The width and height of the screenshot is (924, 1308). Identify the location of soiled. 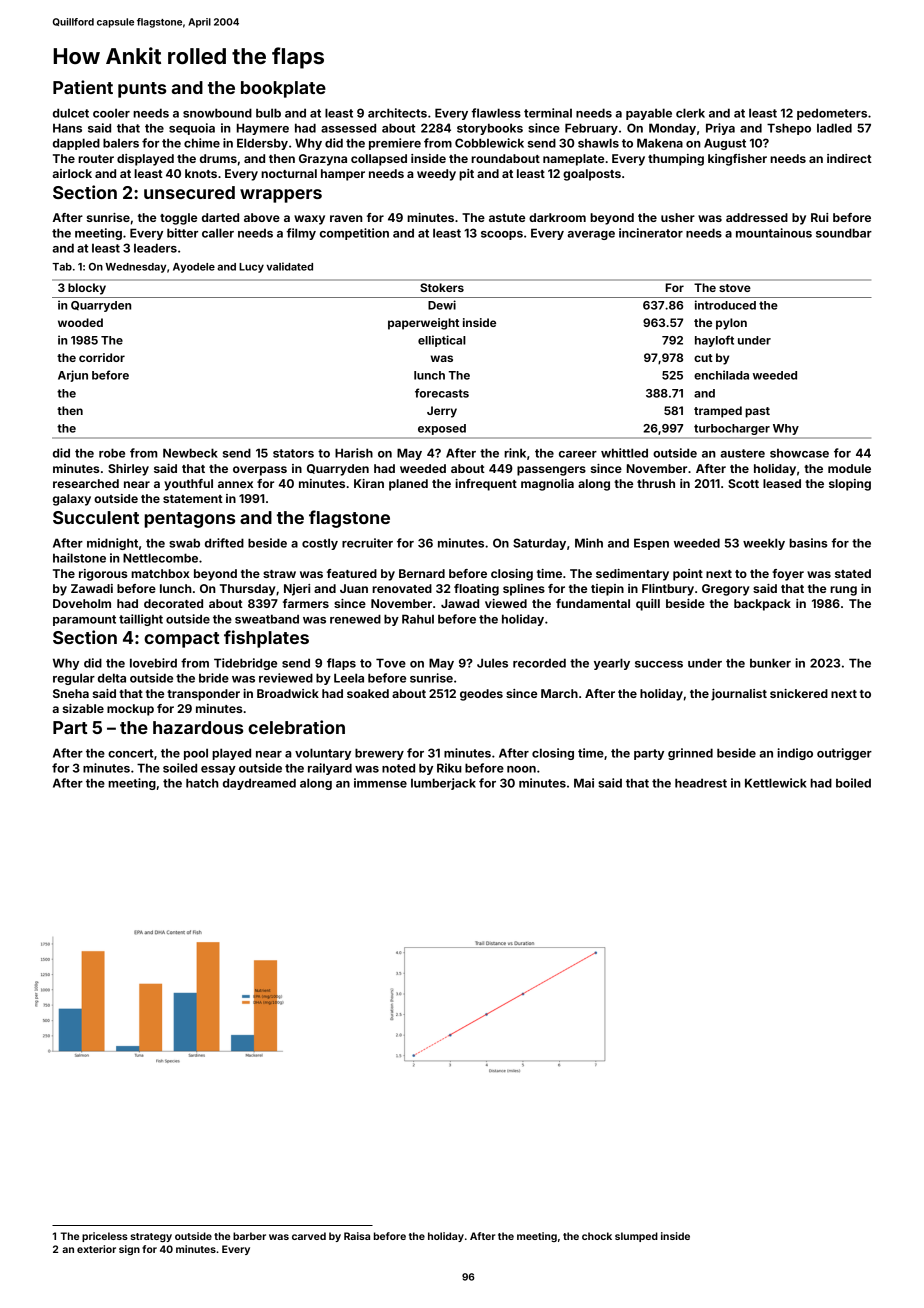
(180, 768).
